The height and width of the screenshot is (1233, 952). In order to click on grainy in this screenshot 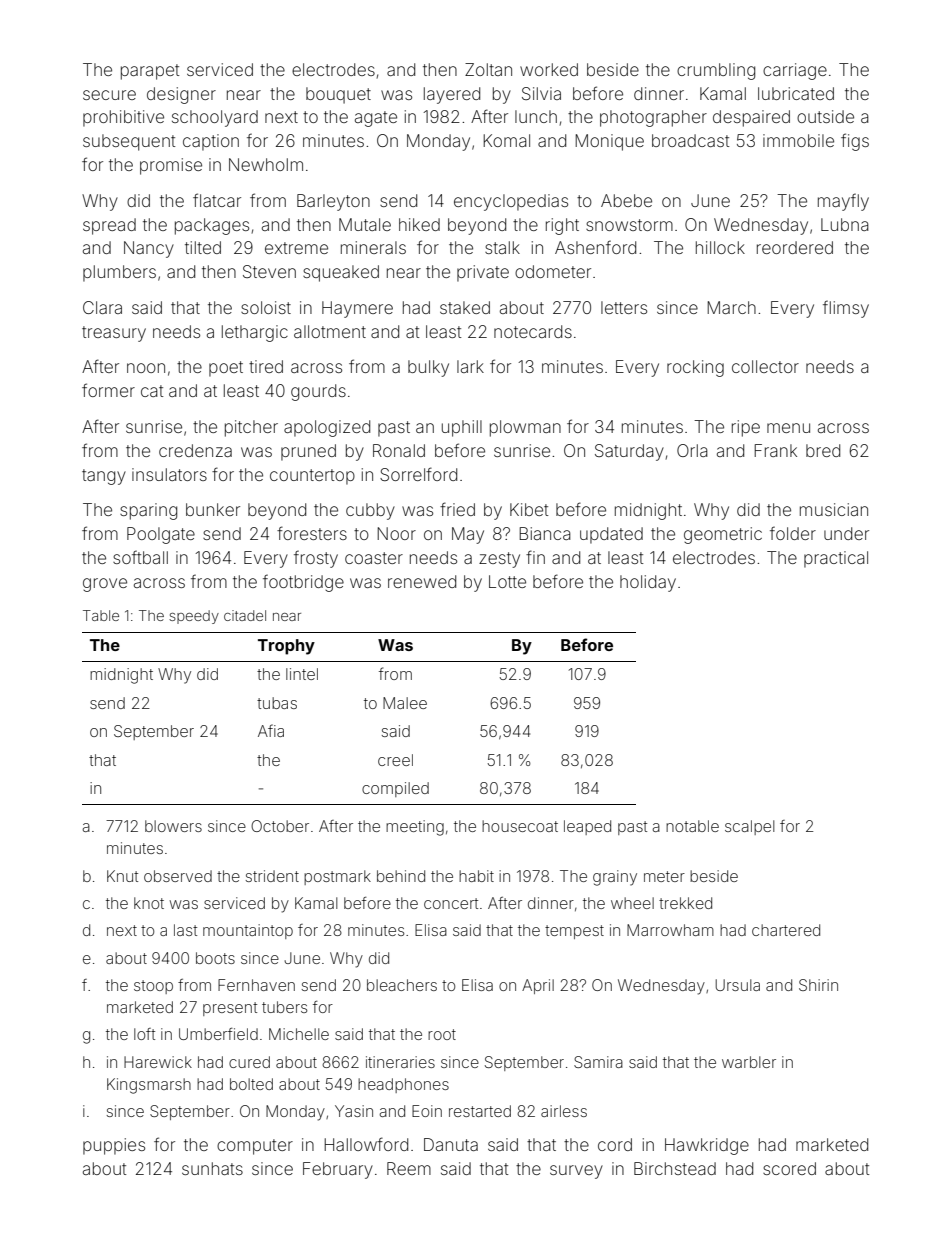, I will do `click(615, 878)`.
